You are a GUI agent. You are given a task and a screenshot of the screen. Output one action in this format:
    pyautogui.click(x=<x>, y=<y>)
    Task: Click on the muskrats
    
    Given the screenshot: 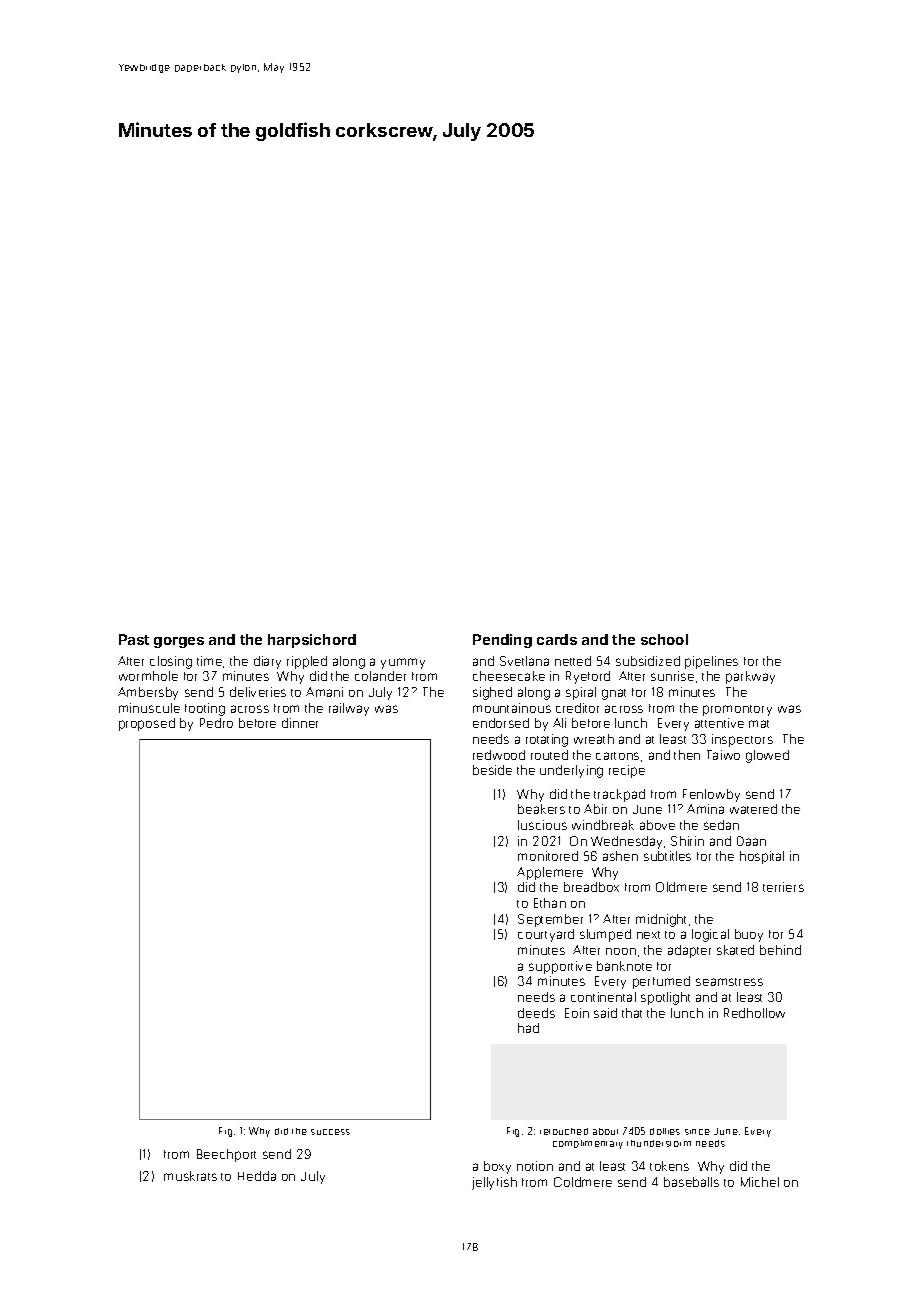 What is the action you would take?
    pyautogui.click(x=190, y=1176)
